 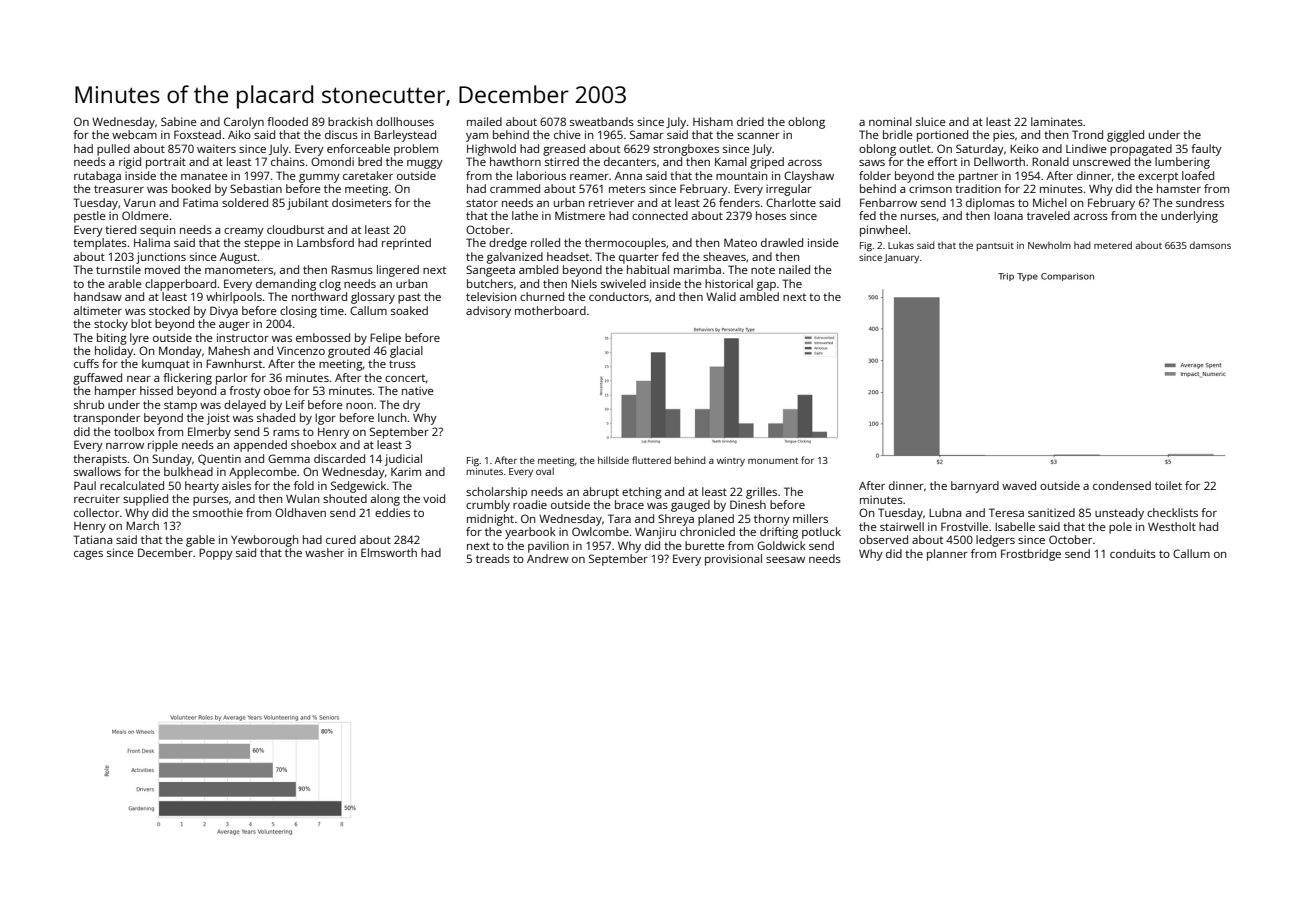 What do you see at coordinates (1057, 121) in the screenshot?
I see `laminates` at bounding box center [1057, 121].
